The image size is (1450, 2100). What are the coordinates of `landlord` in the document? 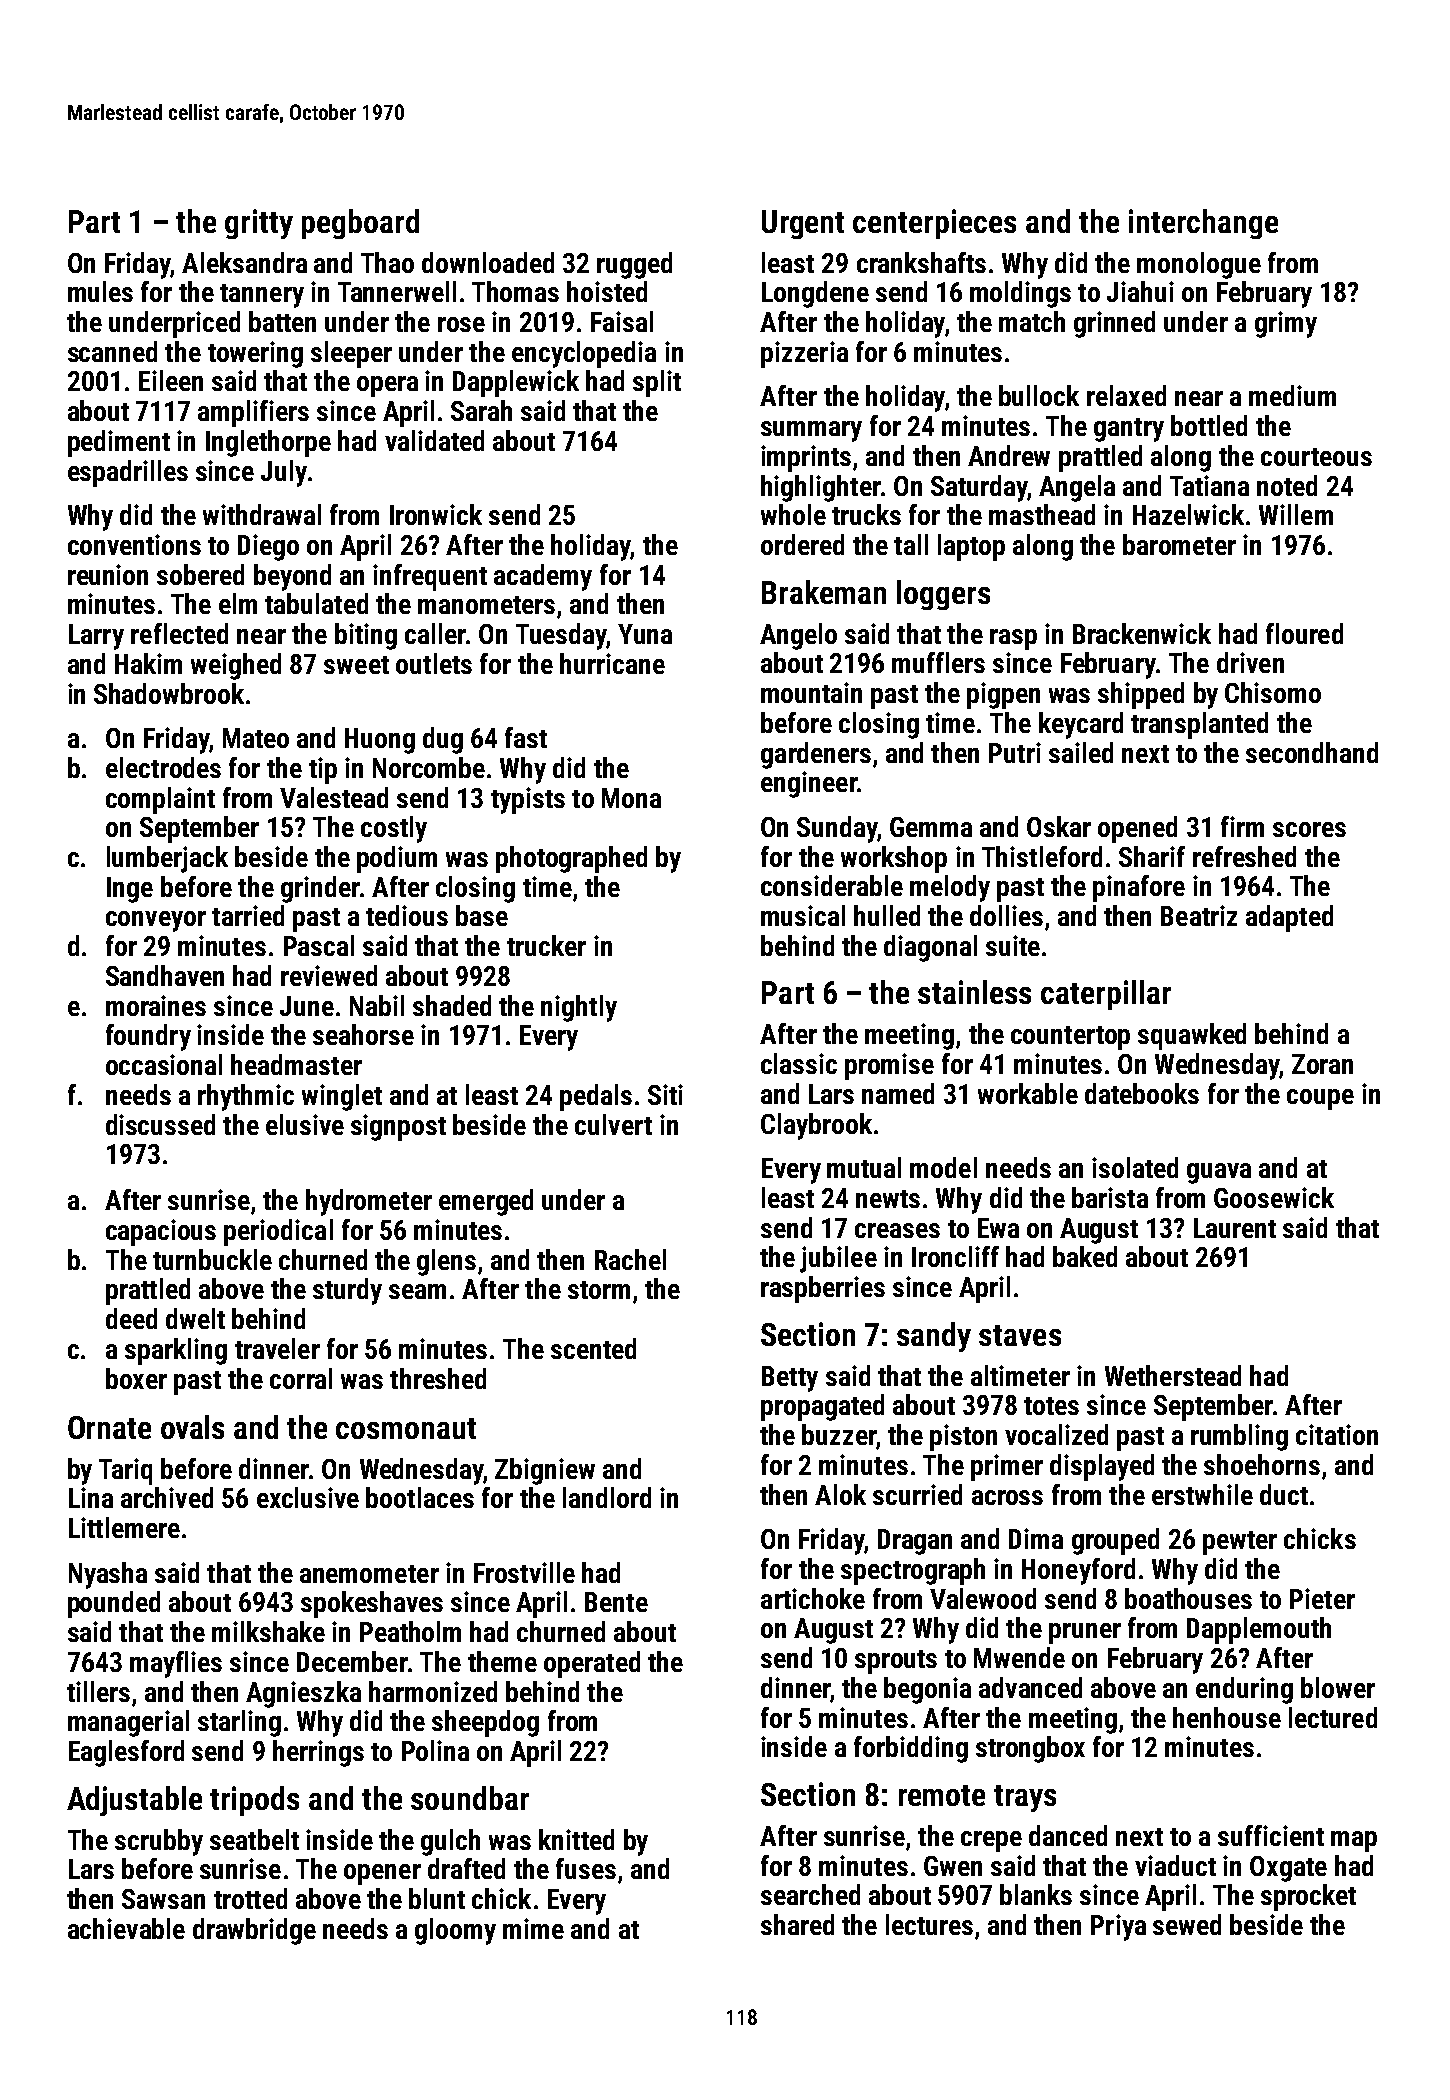 It's located at (607, 1497).
